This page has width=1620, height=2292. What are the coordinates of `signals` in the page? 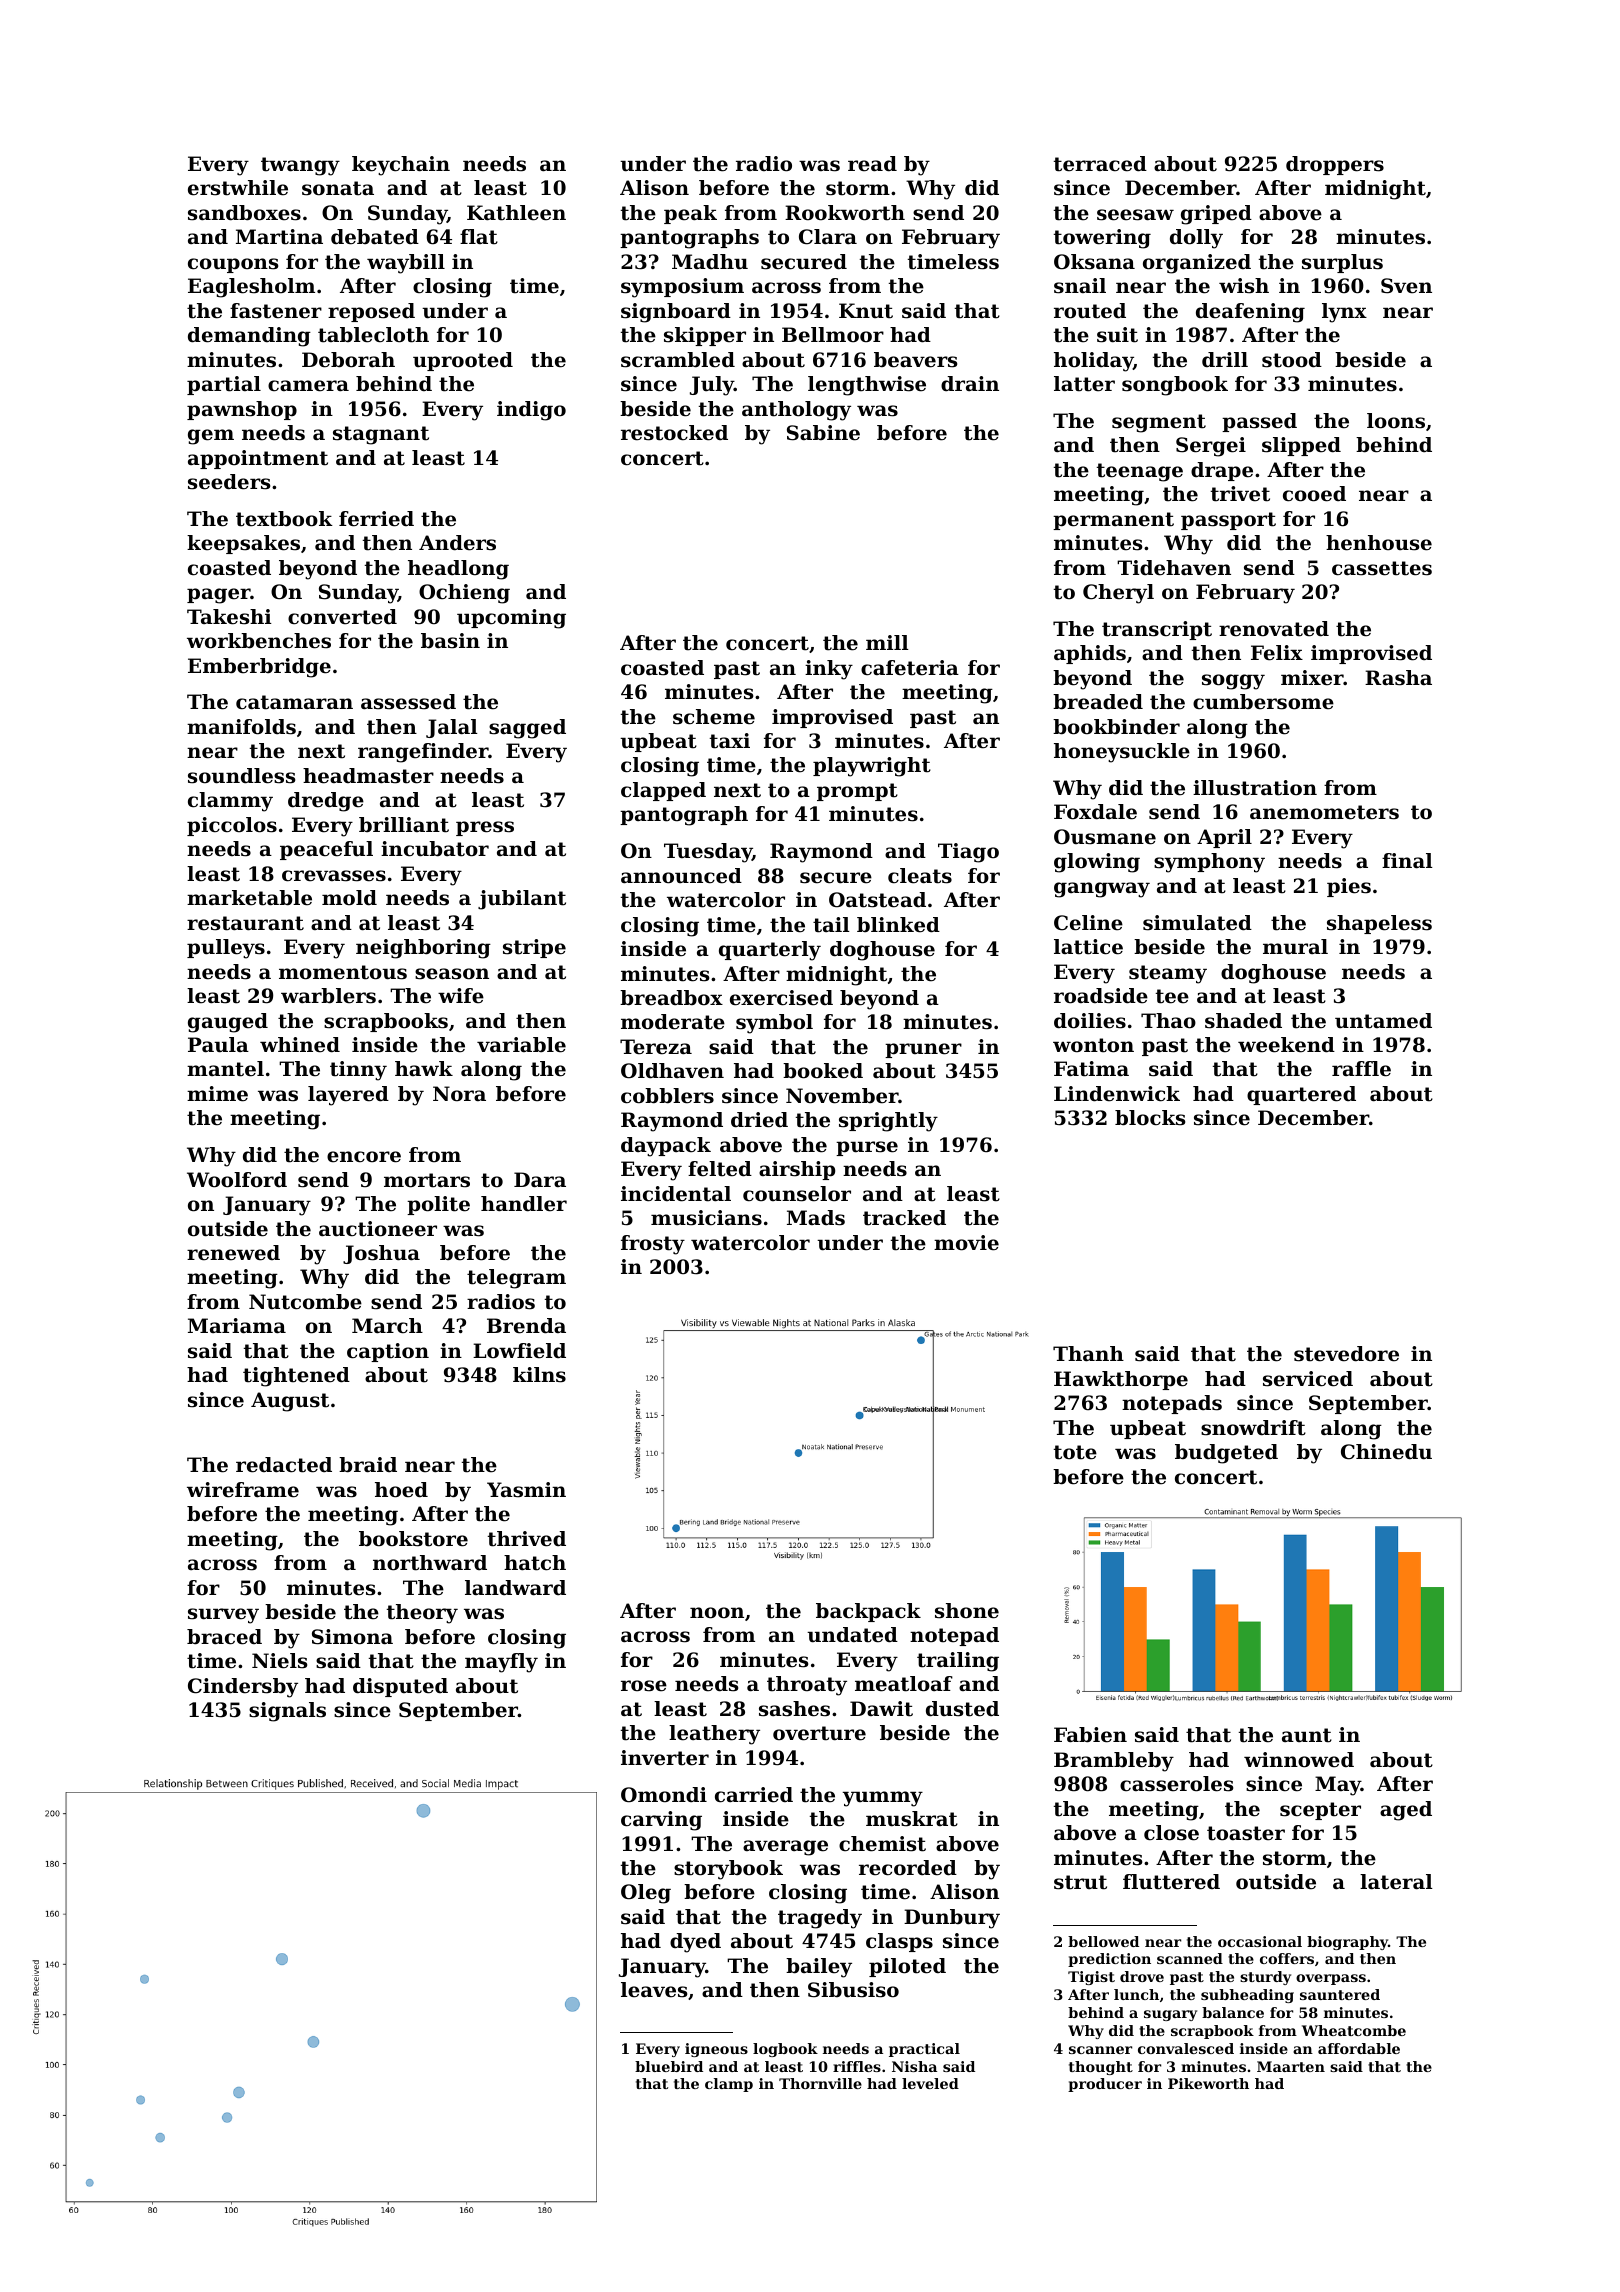 It's located at (287, 1712).
